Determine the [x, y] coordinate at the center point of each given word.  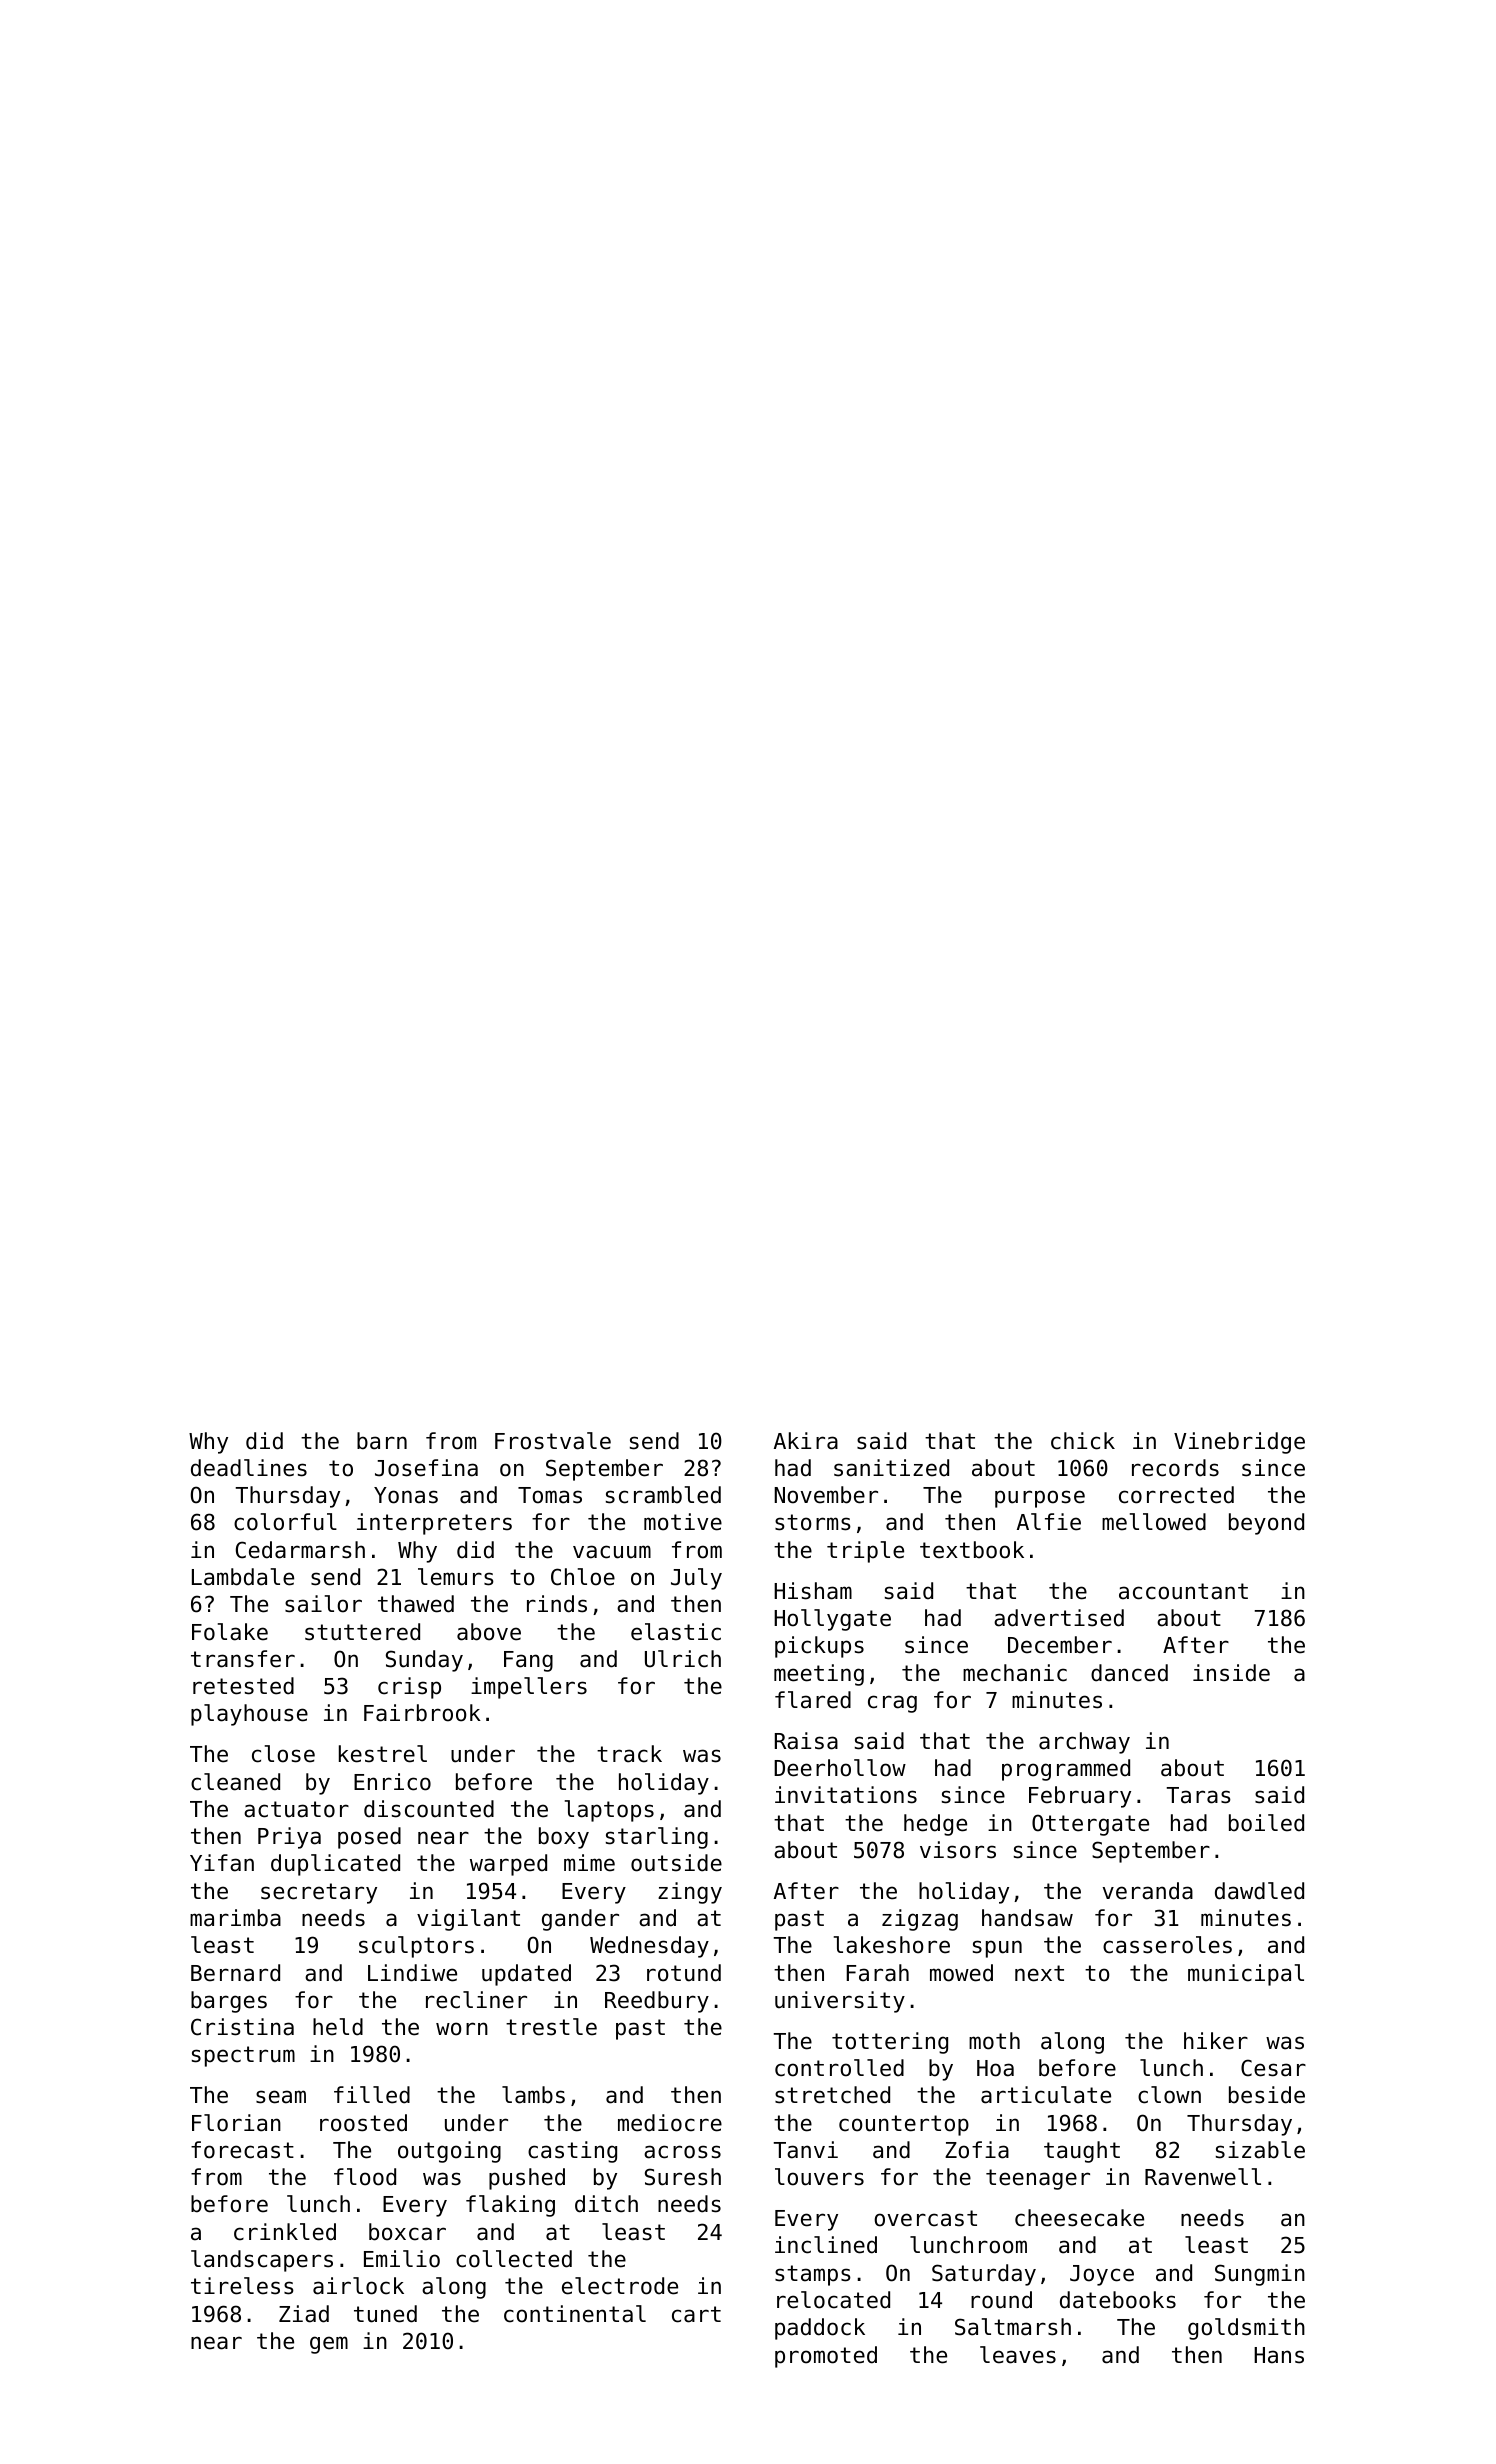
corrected [1176, 1495]
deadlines [249, 1468]
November [826, 1495]
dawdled [1259, 1891]
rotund [684, 1973]
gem [329, 2345]
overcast [925, 2218]
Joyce [1102, 2275]
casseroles [1167, 1945]
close [283, 1754]
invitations [846, 1795]
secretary [319, 1893]
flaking [510, 2206]
